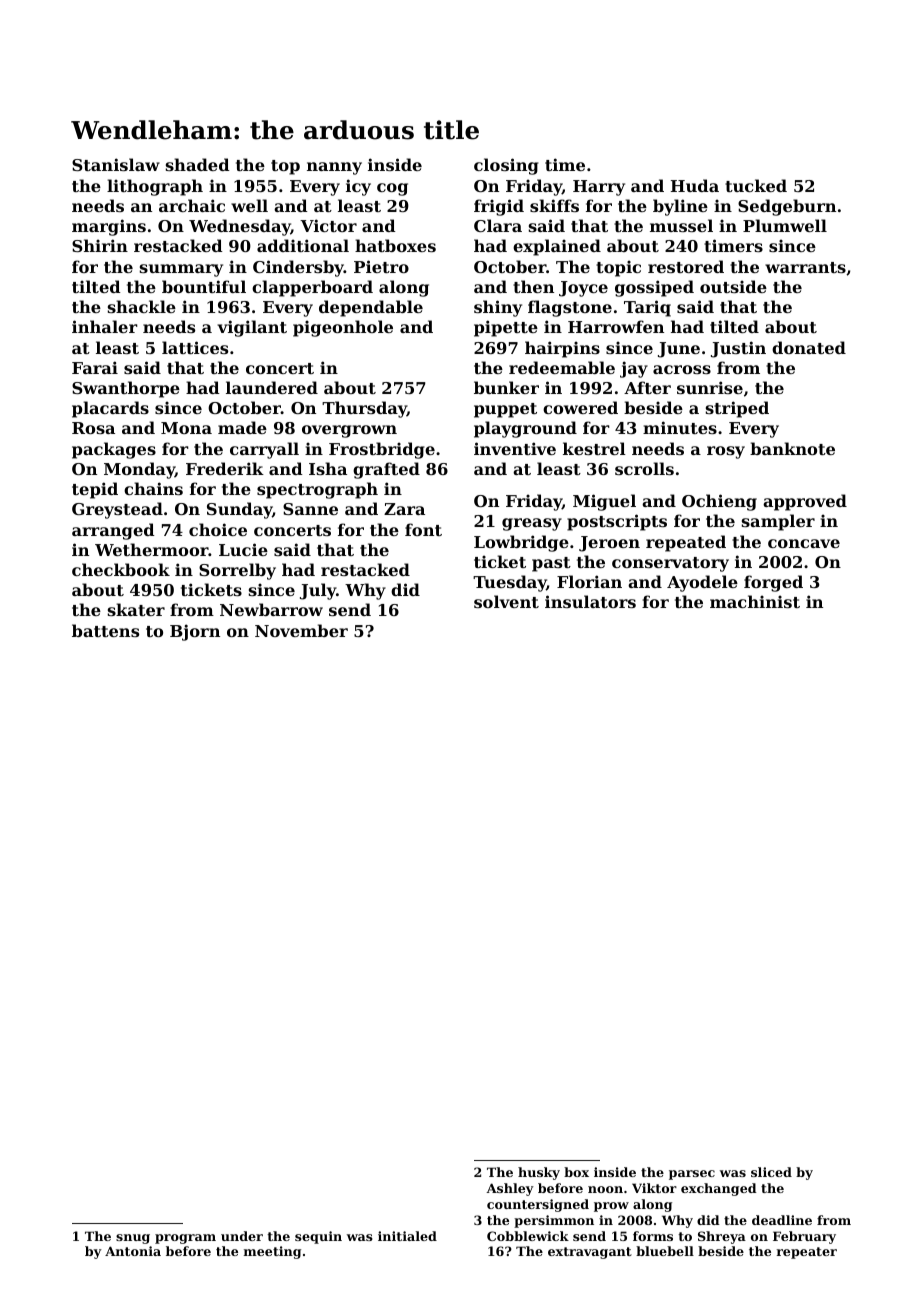  Describe the element at coordinates (539, 1173) in the screenshot. I see `husky` at that location.
